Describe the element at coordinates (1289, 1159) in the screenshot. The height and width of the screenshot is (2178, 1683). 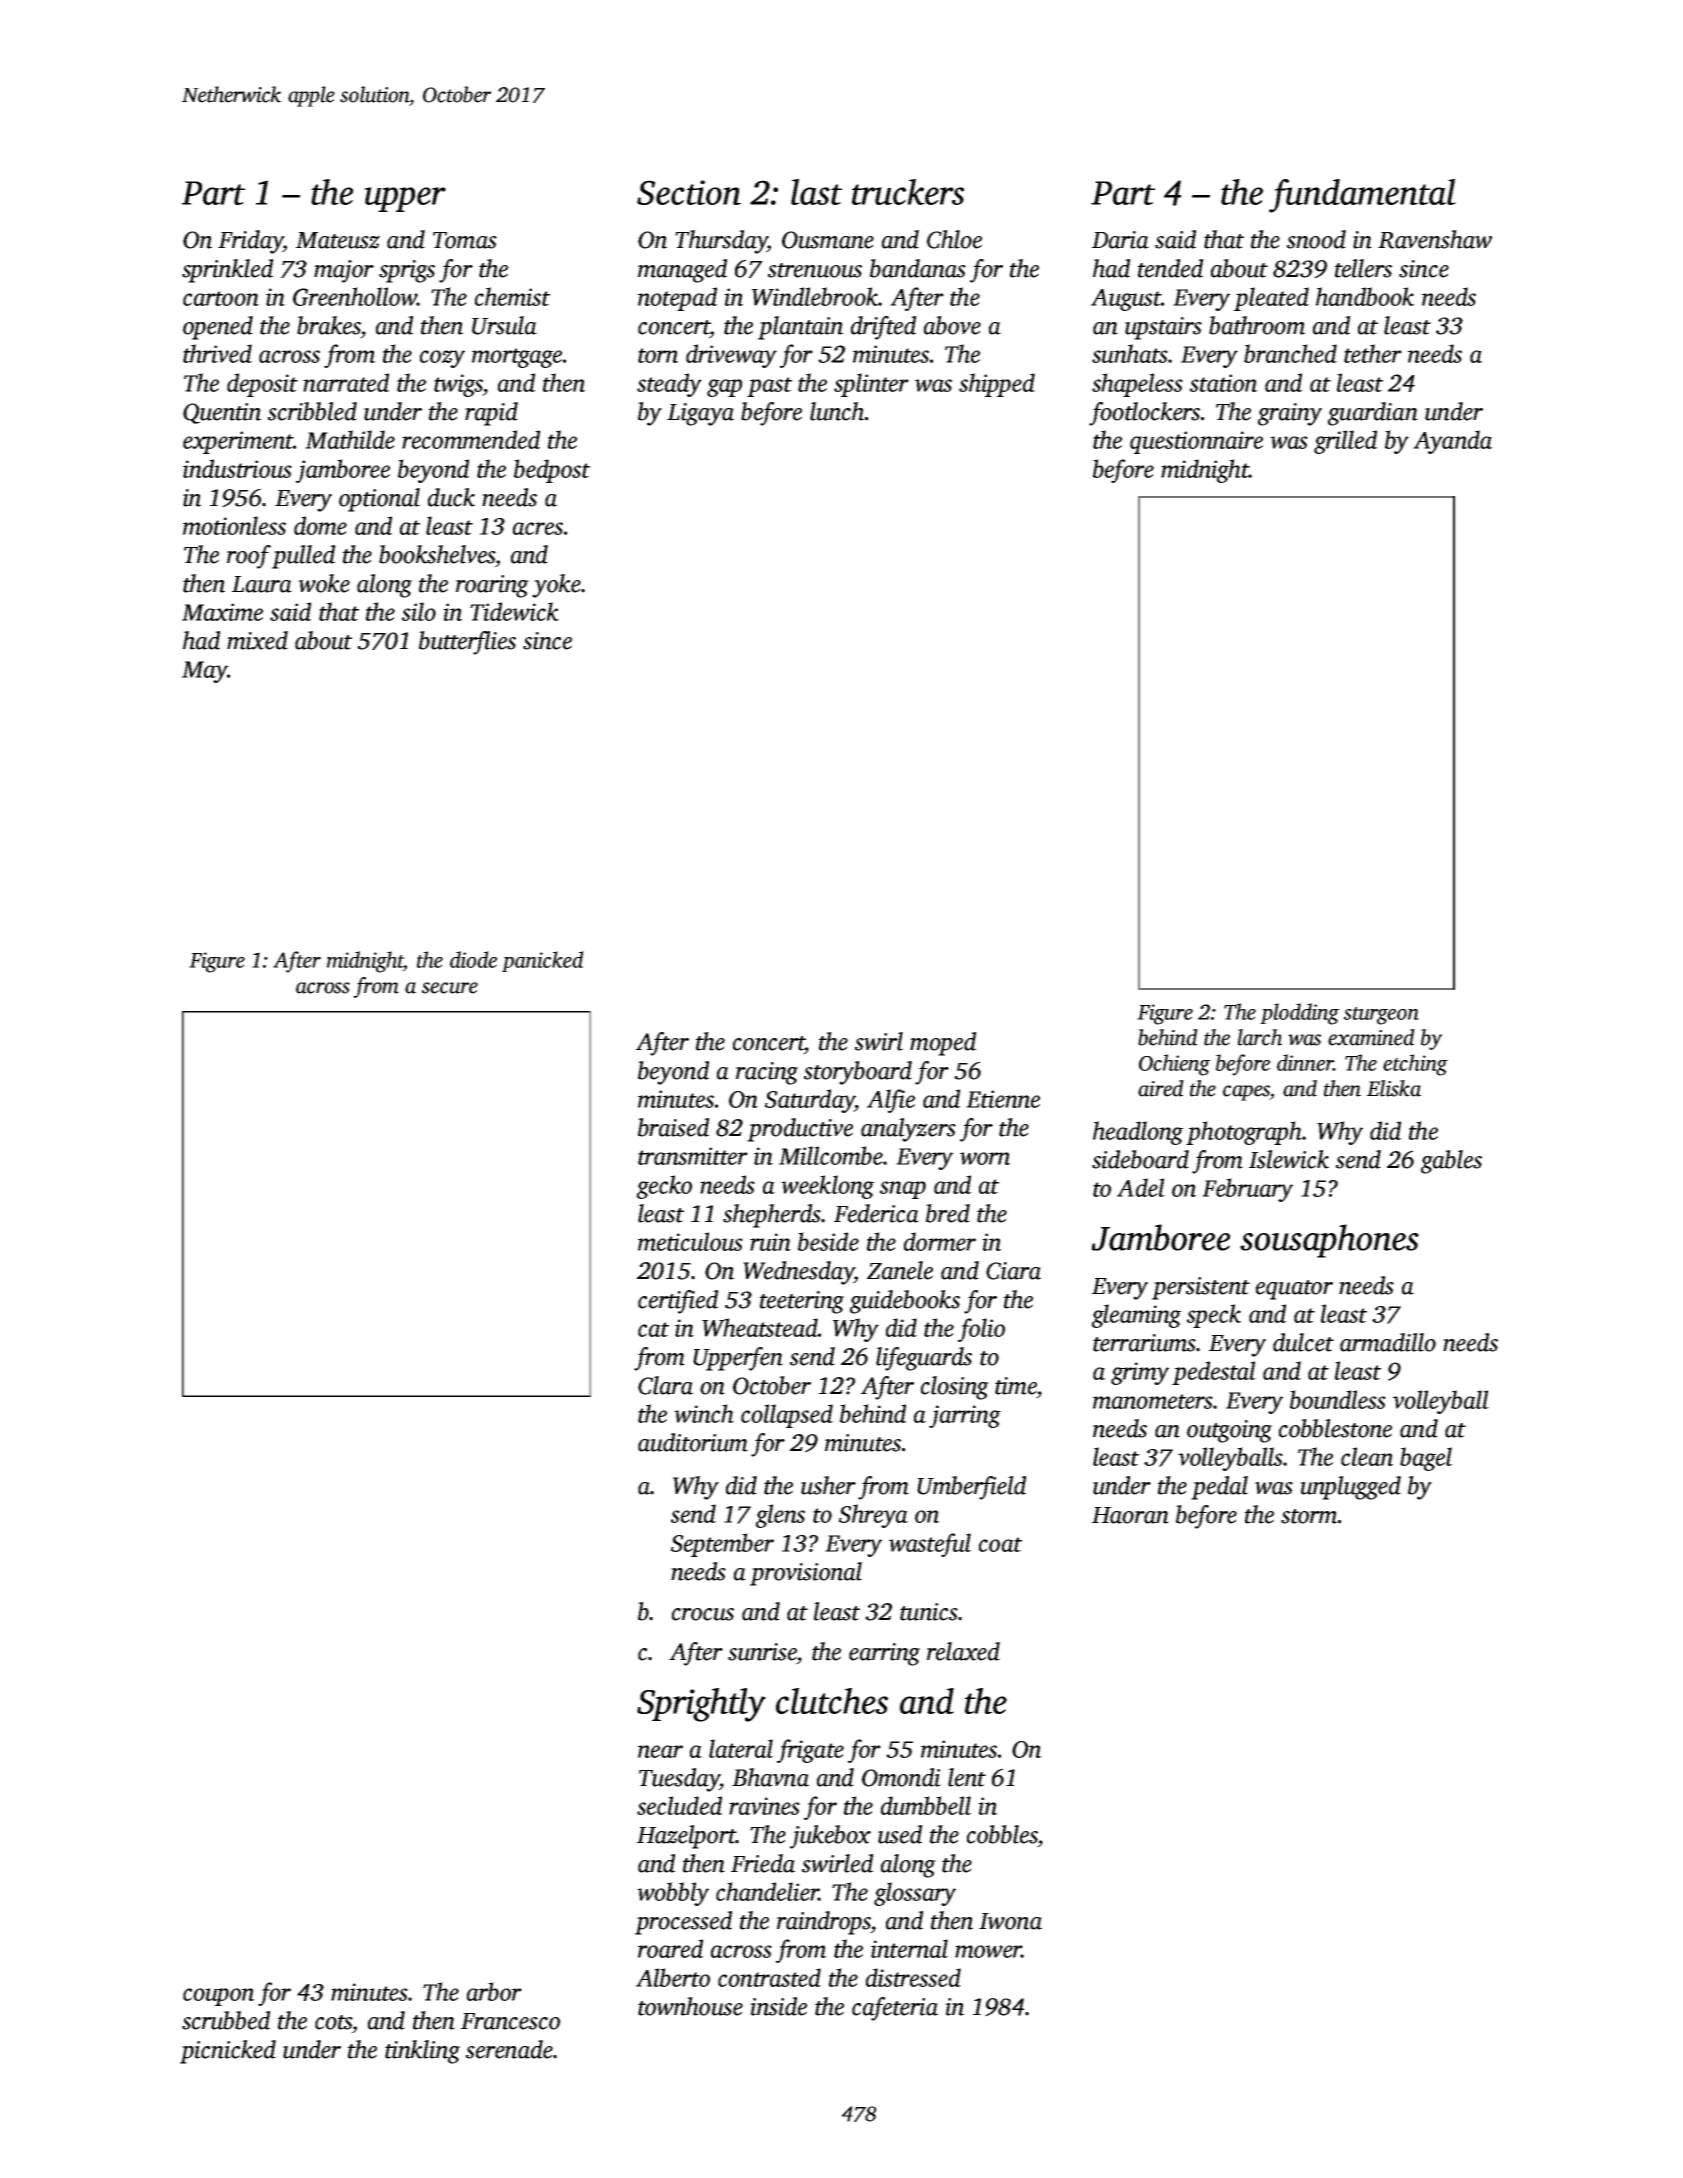
I see `Islewick` at that location.
